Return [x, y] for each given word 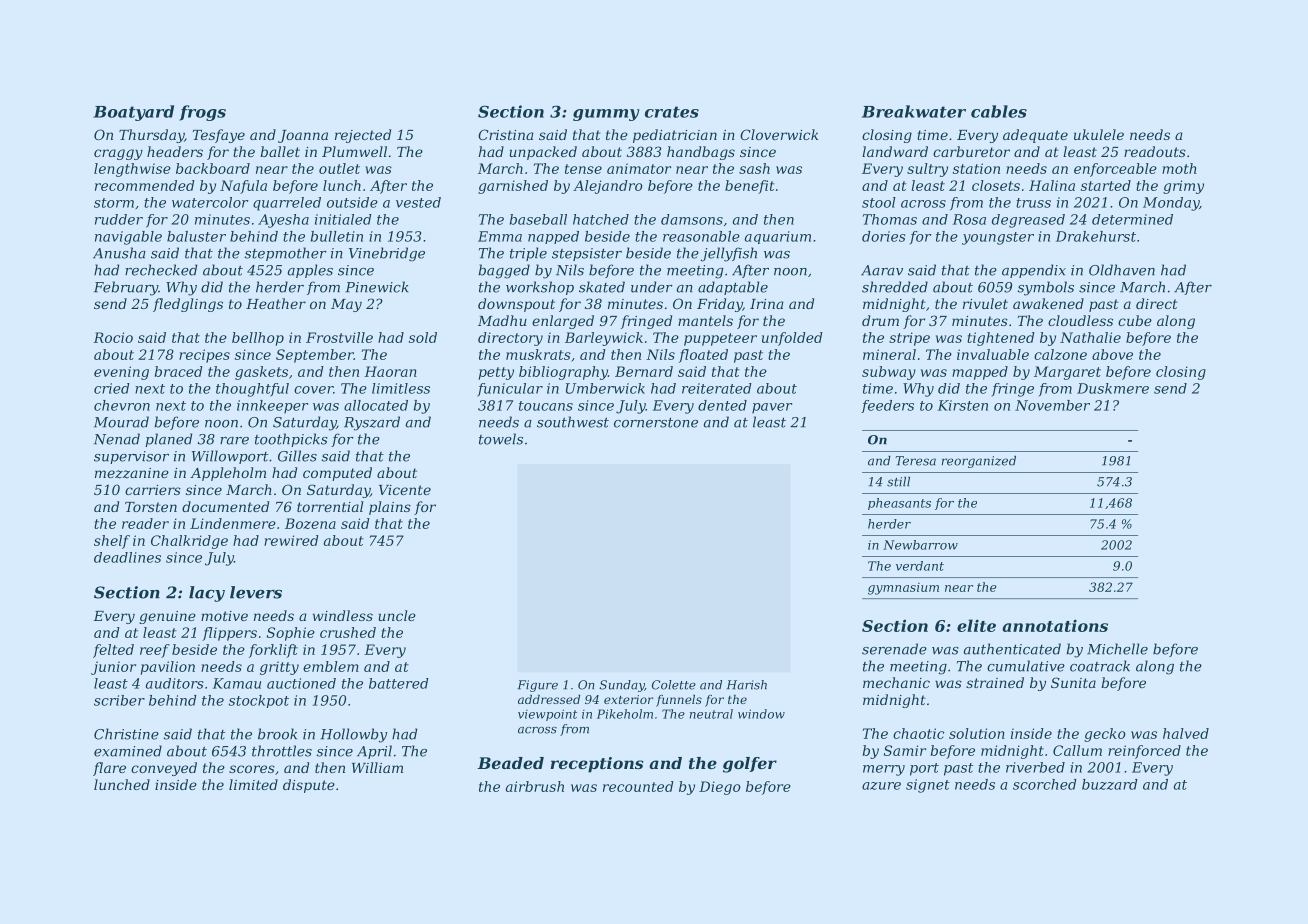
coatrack [1100, 666]
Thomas [890, 219]
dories [884, 236]
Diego [720, 788]
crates [672, 112]
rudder [119, 219]
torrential [330, 506]
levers [256, 592]
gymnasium [903, 589]
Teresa [915, 461]
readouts [1155, 151]
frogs [202, 113]
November [1052, 405]
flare [109, 769]
